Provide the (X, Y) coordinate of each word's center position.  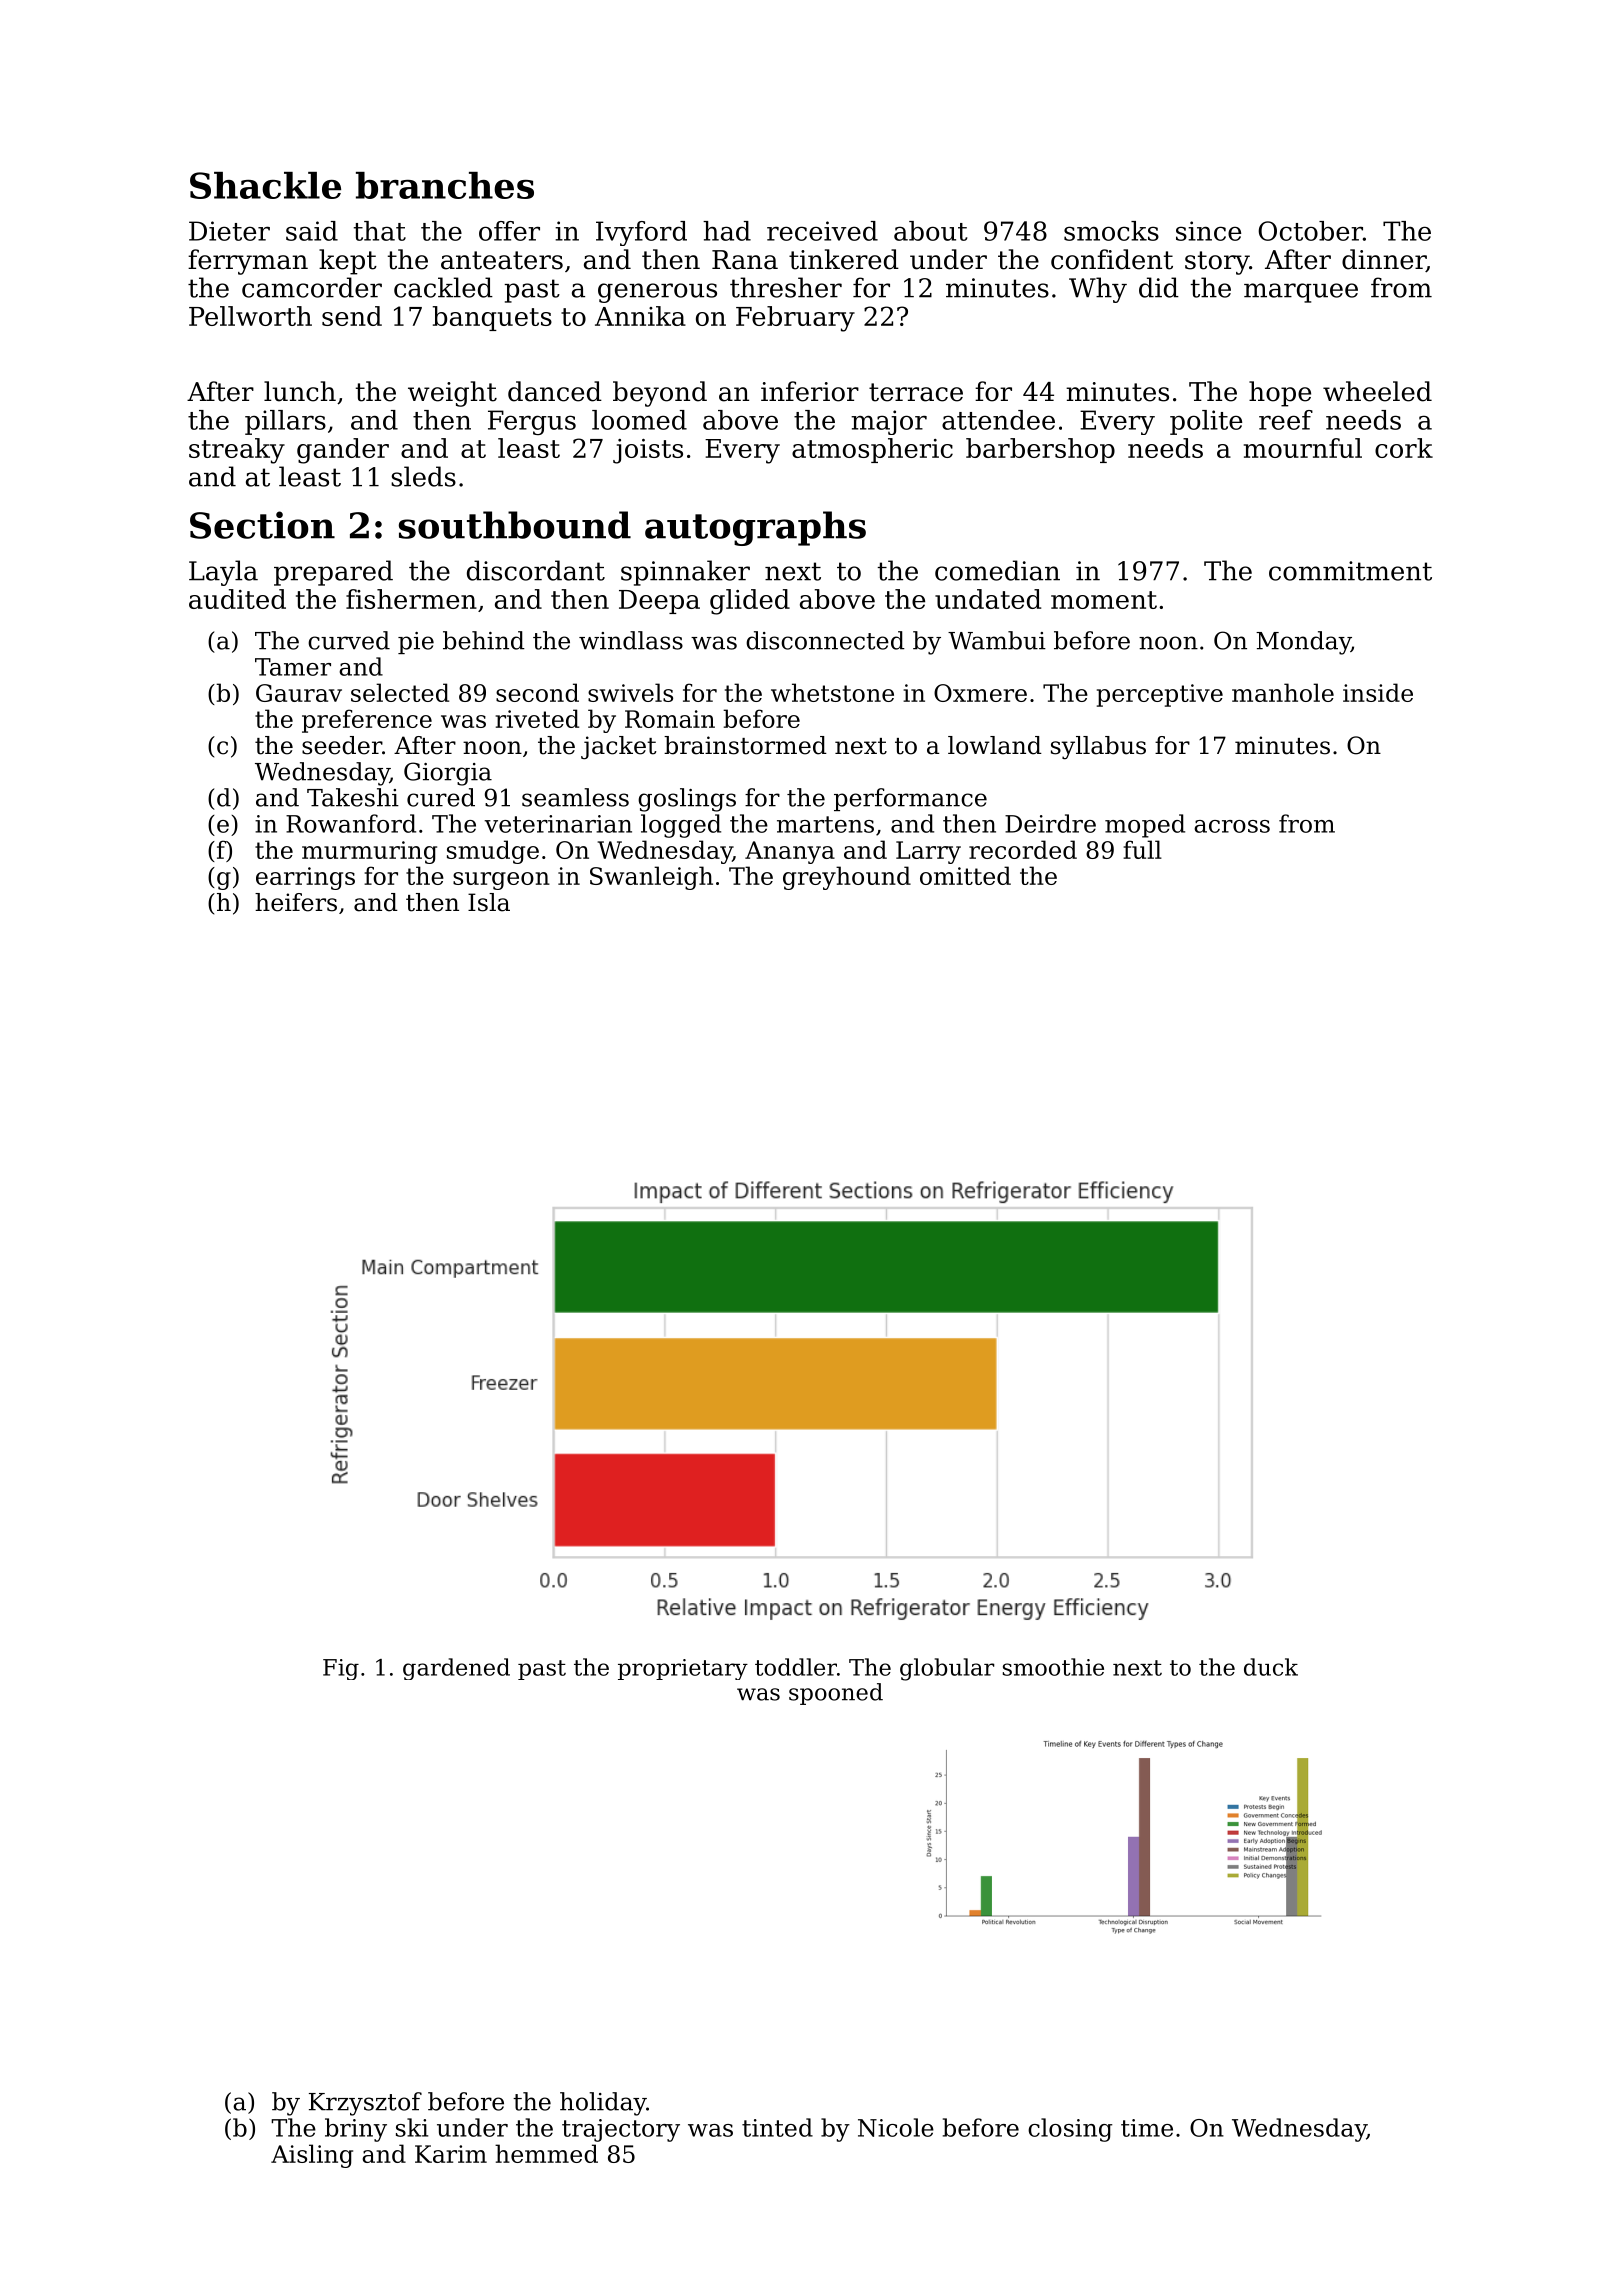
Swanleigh (651, 878)
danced (555, 391)
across (1232, 826)
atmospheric (872, 450)
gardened (456, 1669)
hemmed (546, 2153)
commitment (1350, 571)
